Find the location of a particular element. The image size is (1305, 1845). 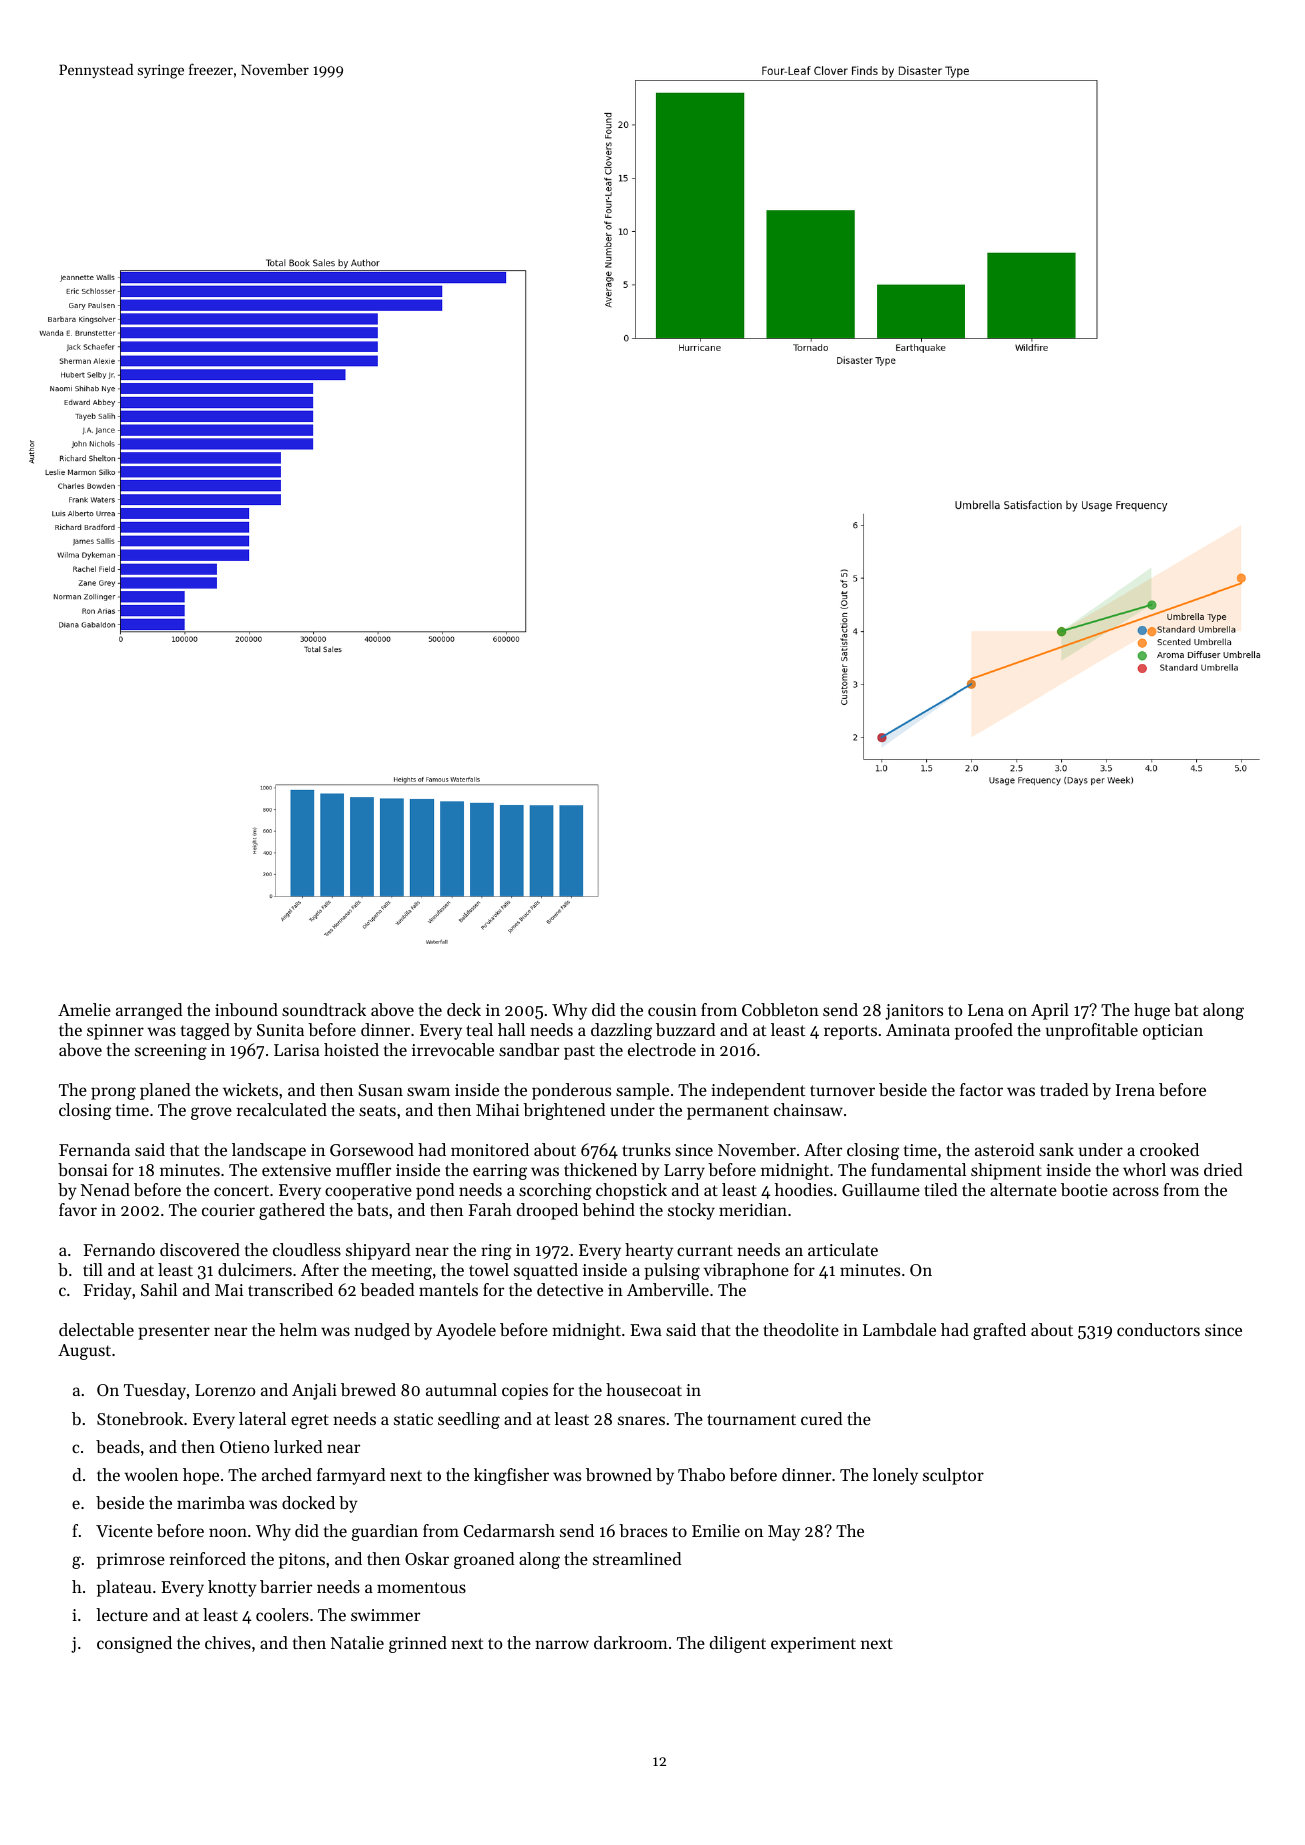

Stonebrook is located at coordinates (140, 1418).
